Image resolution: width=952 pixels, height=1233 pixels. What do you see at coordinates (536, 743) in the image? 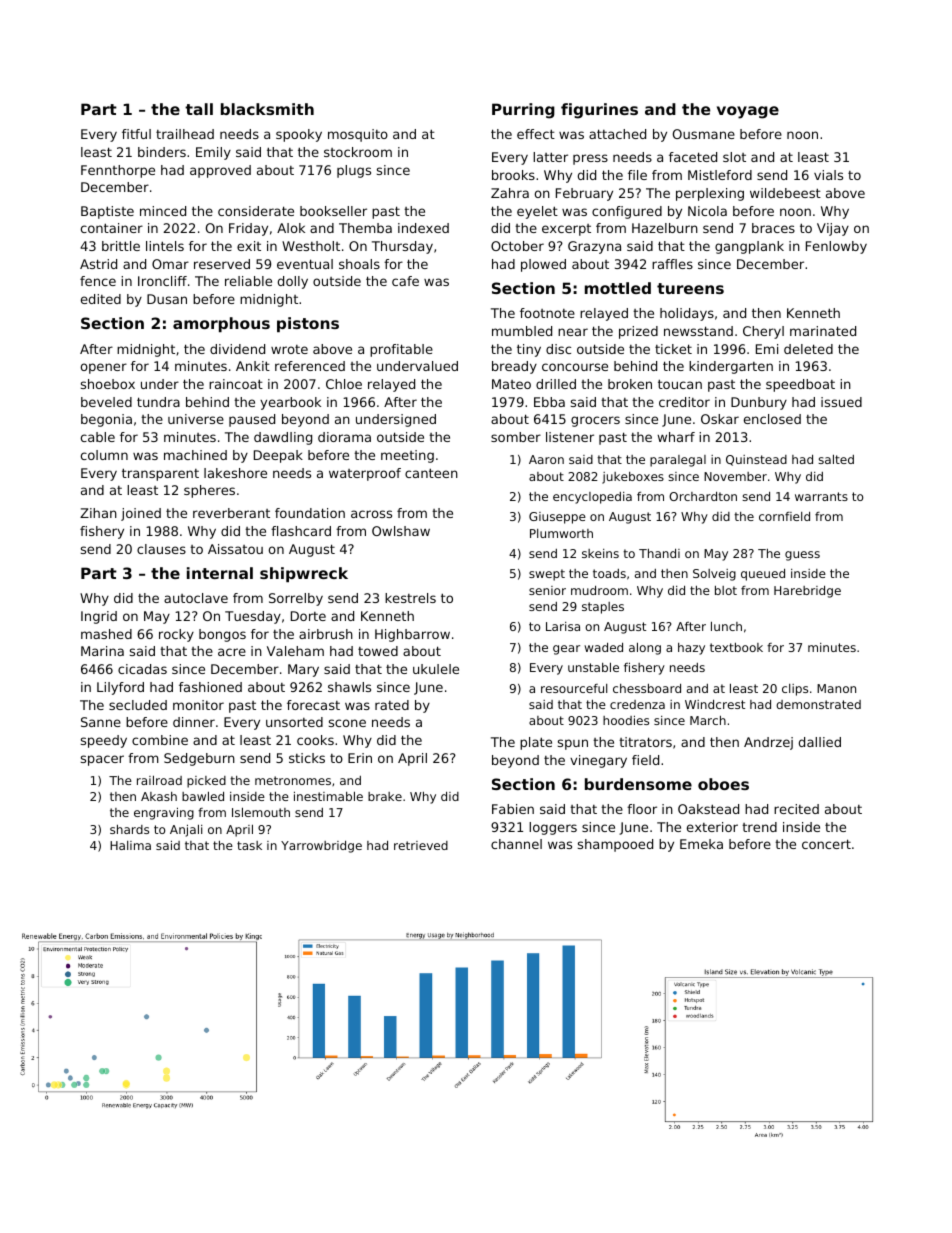
I see `plate` at bounding box center [536, 743].
